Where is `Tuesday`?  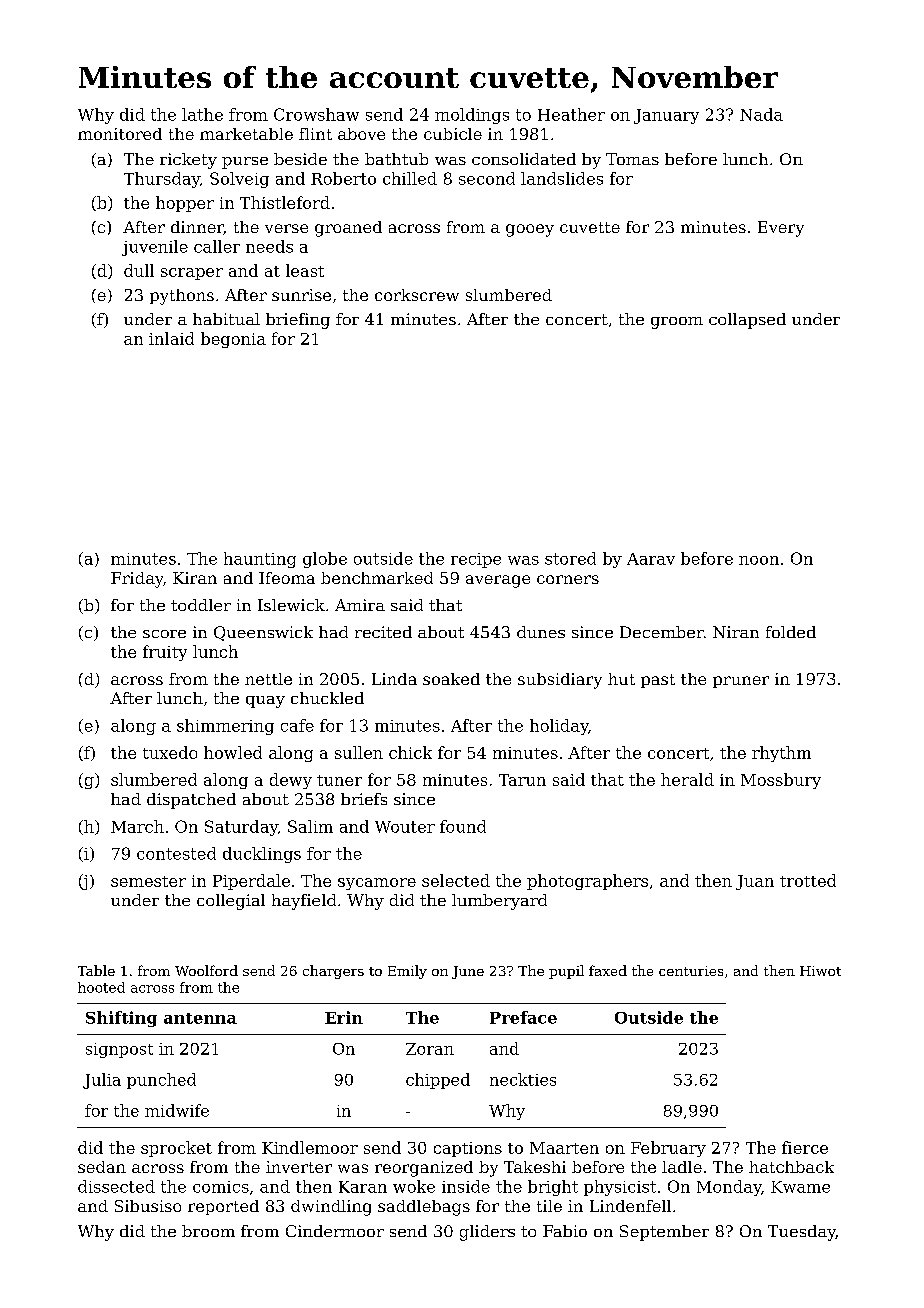 Tuesday is located at coordinates (802, 1233).
